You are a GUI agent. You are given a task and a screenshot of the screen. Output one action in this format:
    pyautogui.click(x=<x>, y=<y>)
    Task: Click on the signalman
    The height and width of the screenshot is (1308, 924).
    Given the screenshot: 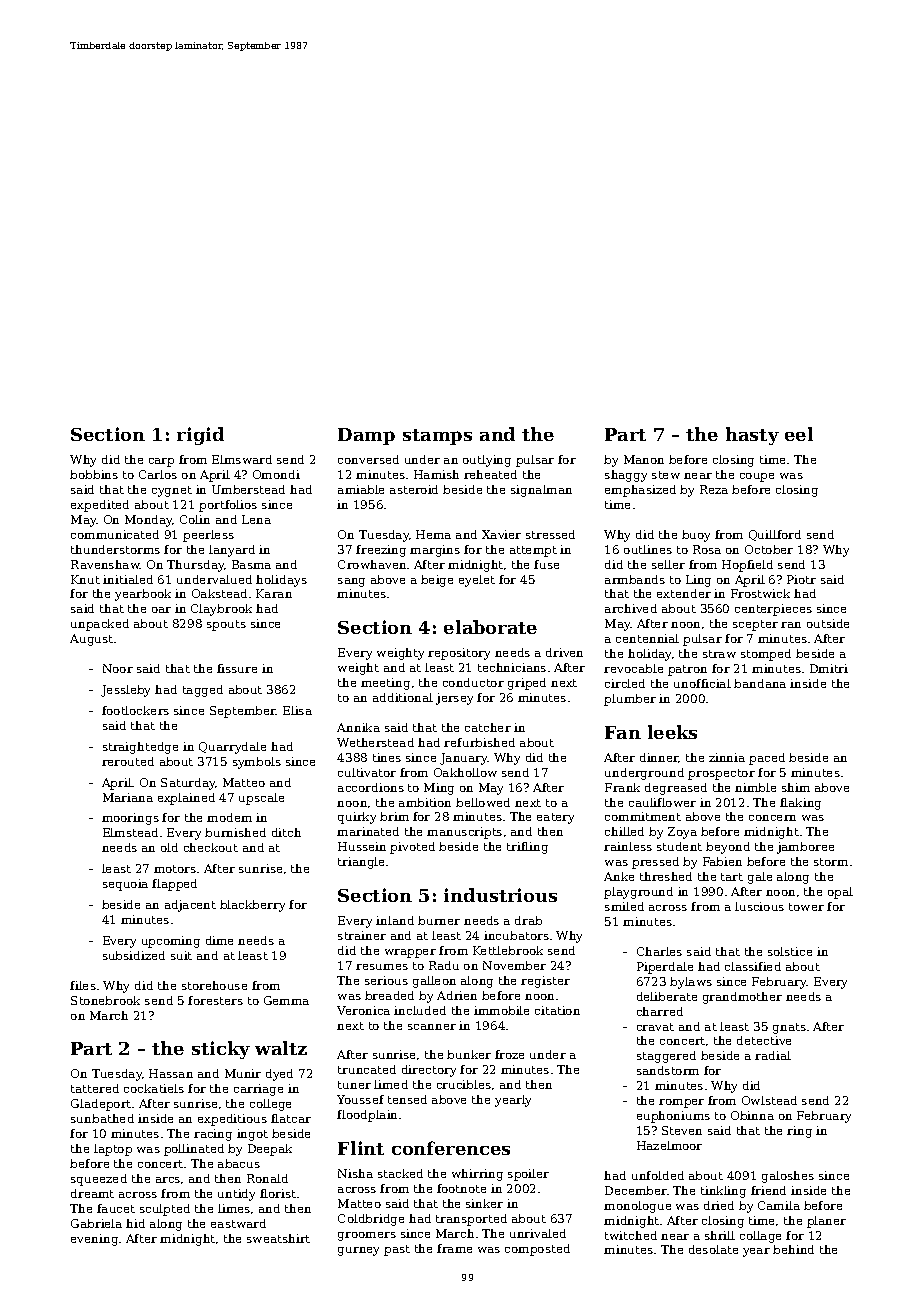 What is the action you would take?
    pyautogui.click(x=541, y=491)
